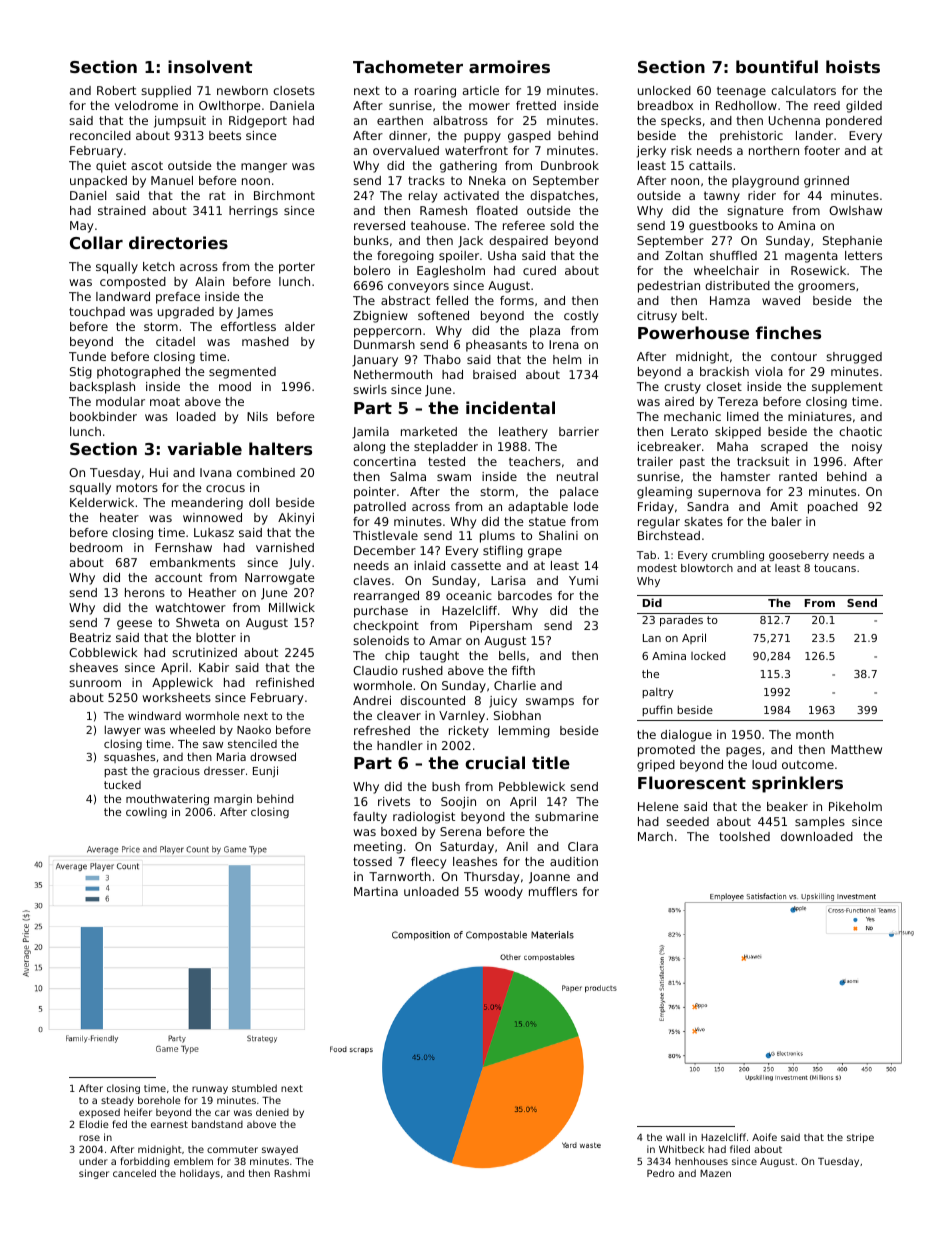  I want to click on canceled, so click(134, 1173).
